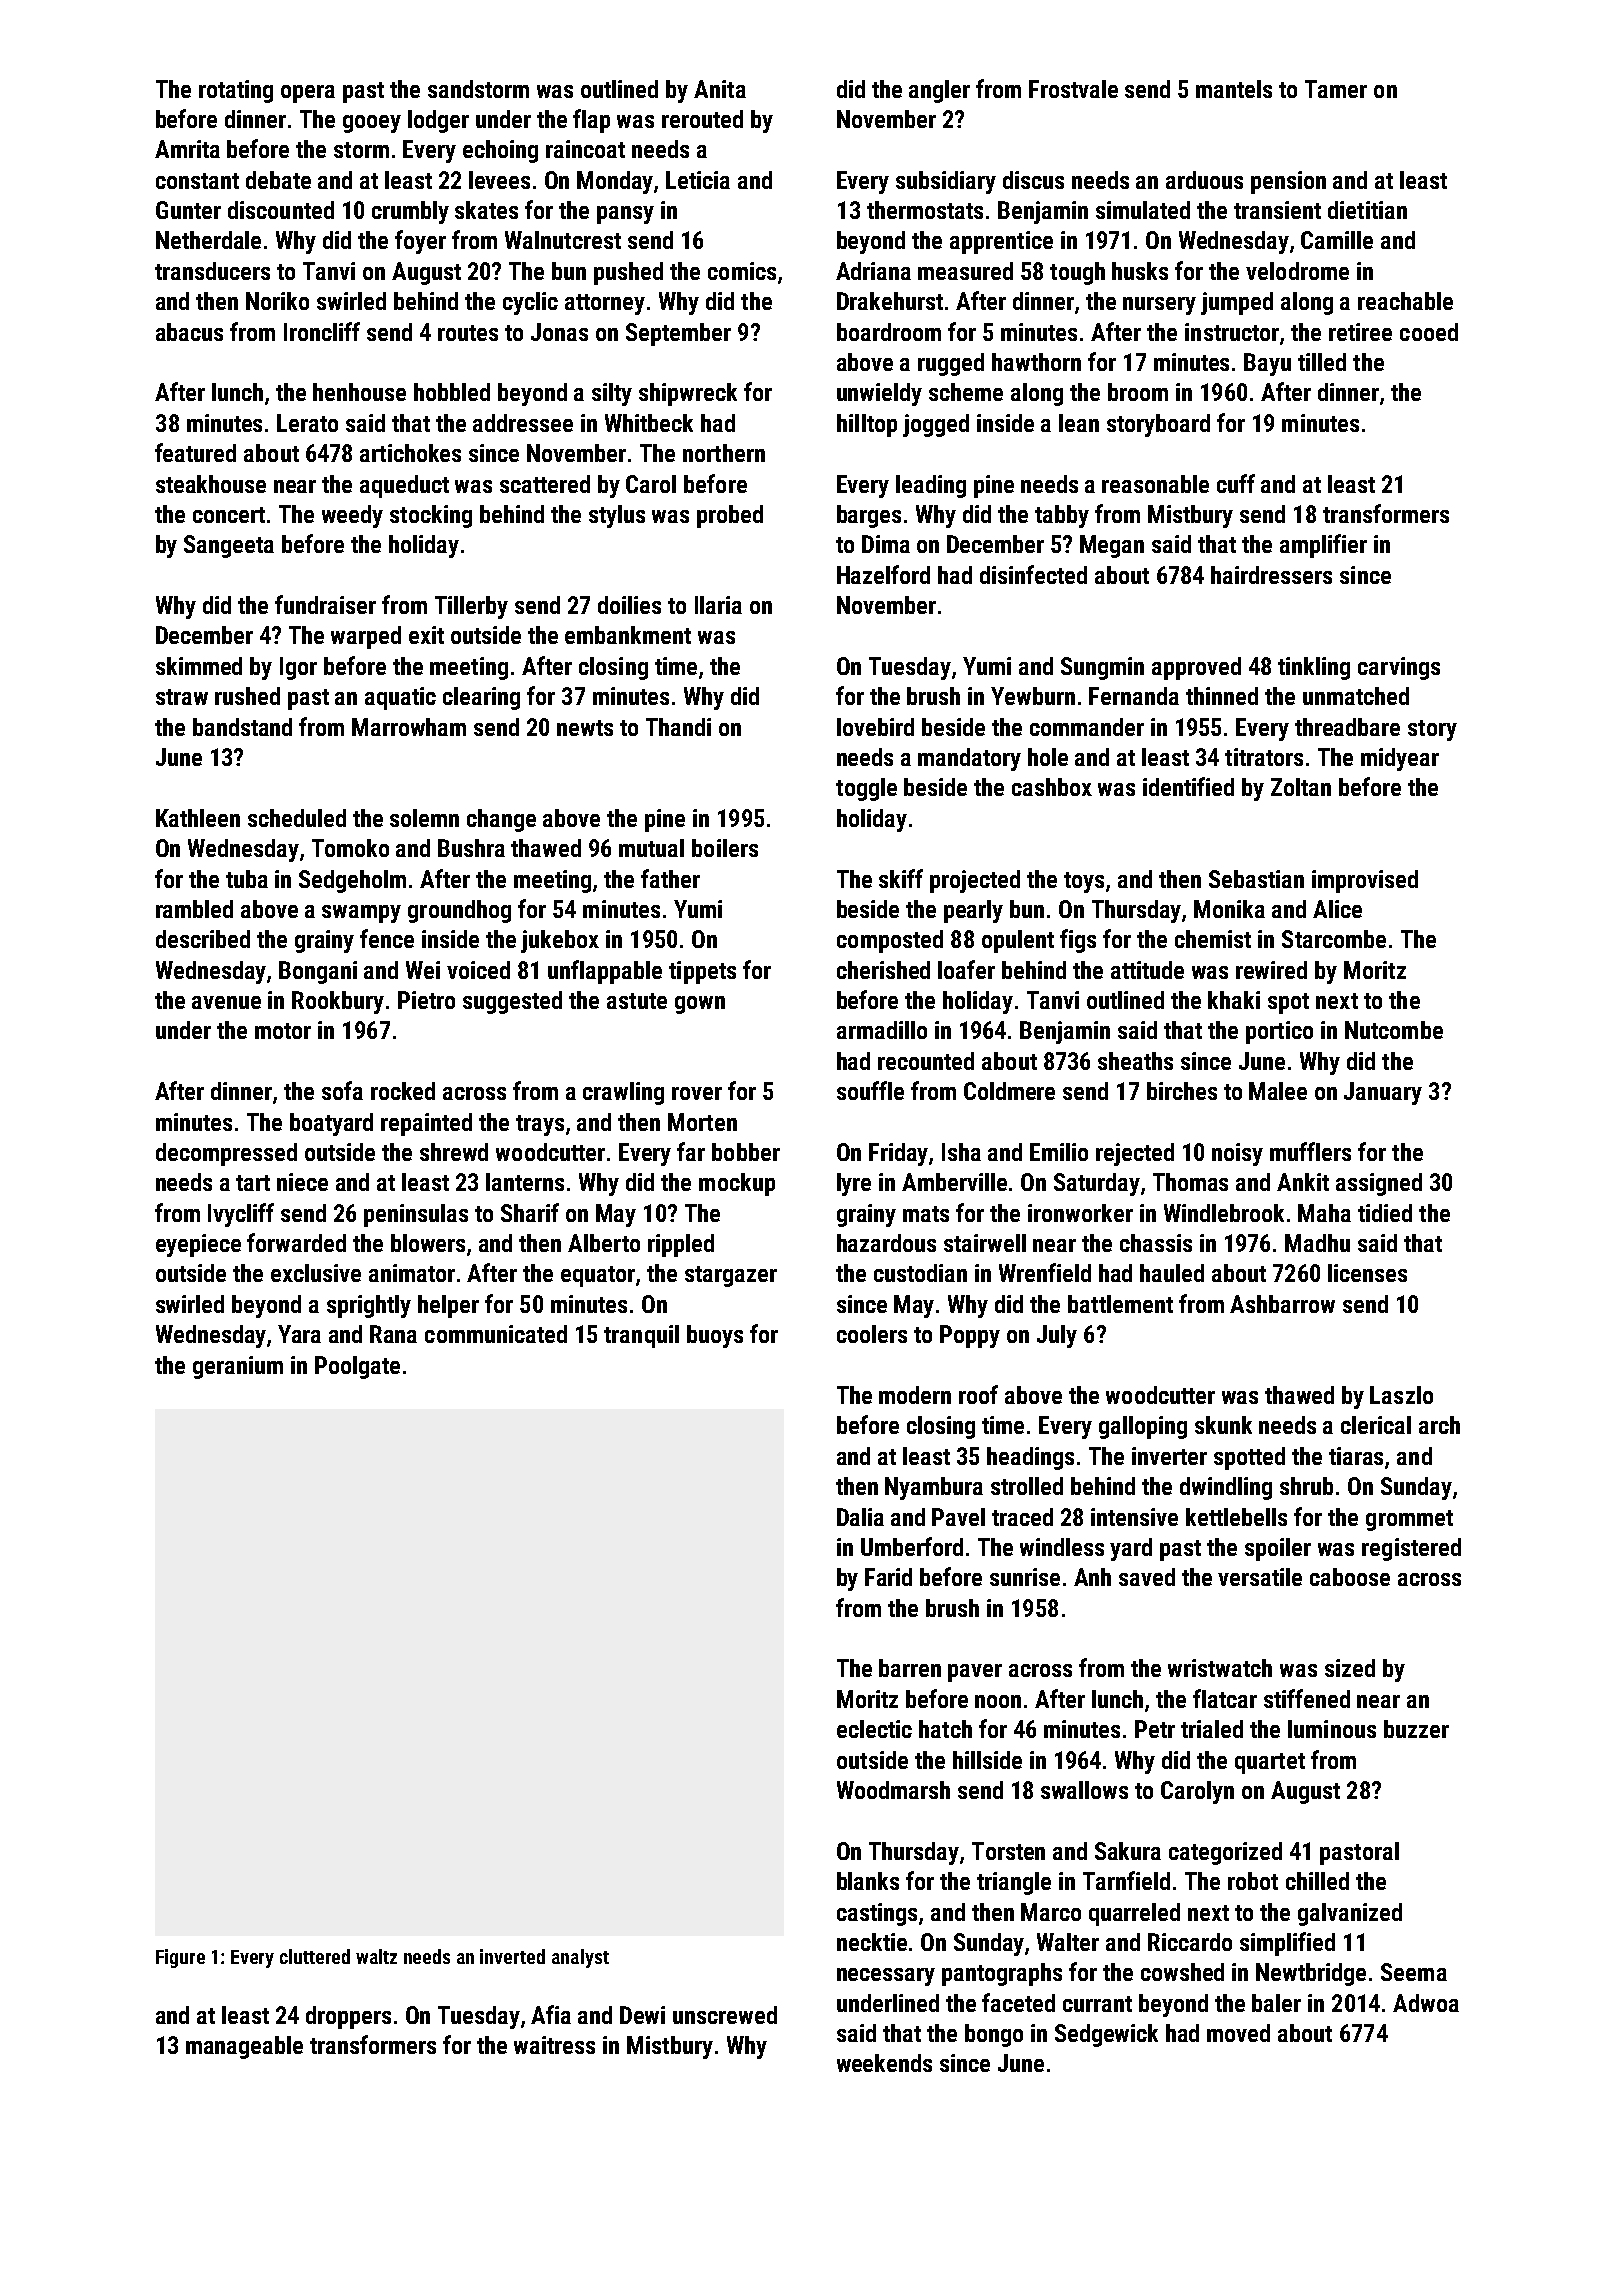 This screenshot has width=1620, height=2292. I want to click on Anita, so click(720, 89).
